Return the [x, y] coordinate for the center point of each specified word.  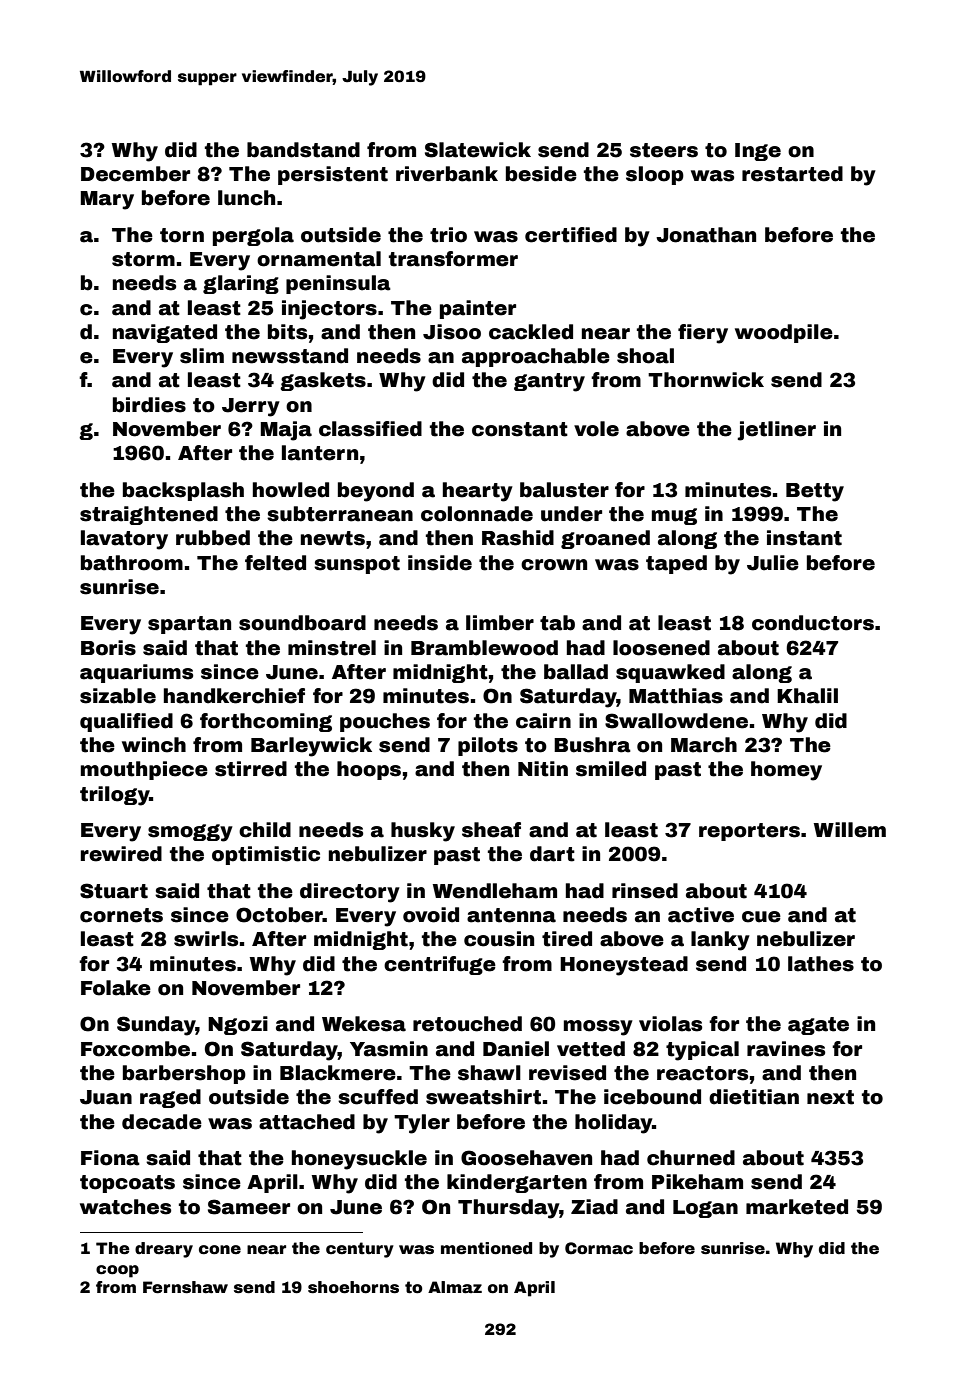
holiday [613, 1124]
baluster [564, 490]
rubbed [213, 538]
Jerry [251, 407]
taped [676, 564]
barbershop [184, 1074]
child [265, 830]
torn [182, 235]
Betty [815, 492]
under [571, 514]
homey [786, 771]
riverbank [447, 174]
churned [691, 1158]
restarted [792, 174]
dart [552, 854]
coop [117, 1271]
